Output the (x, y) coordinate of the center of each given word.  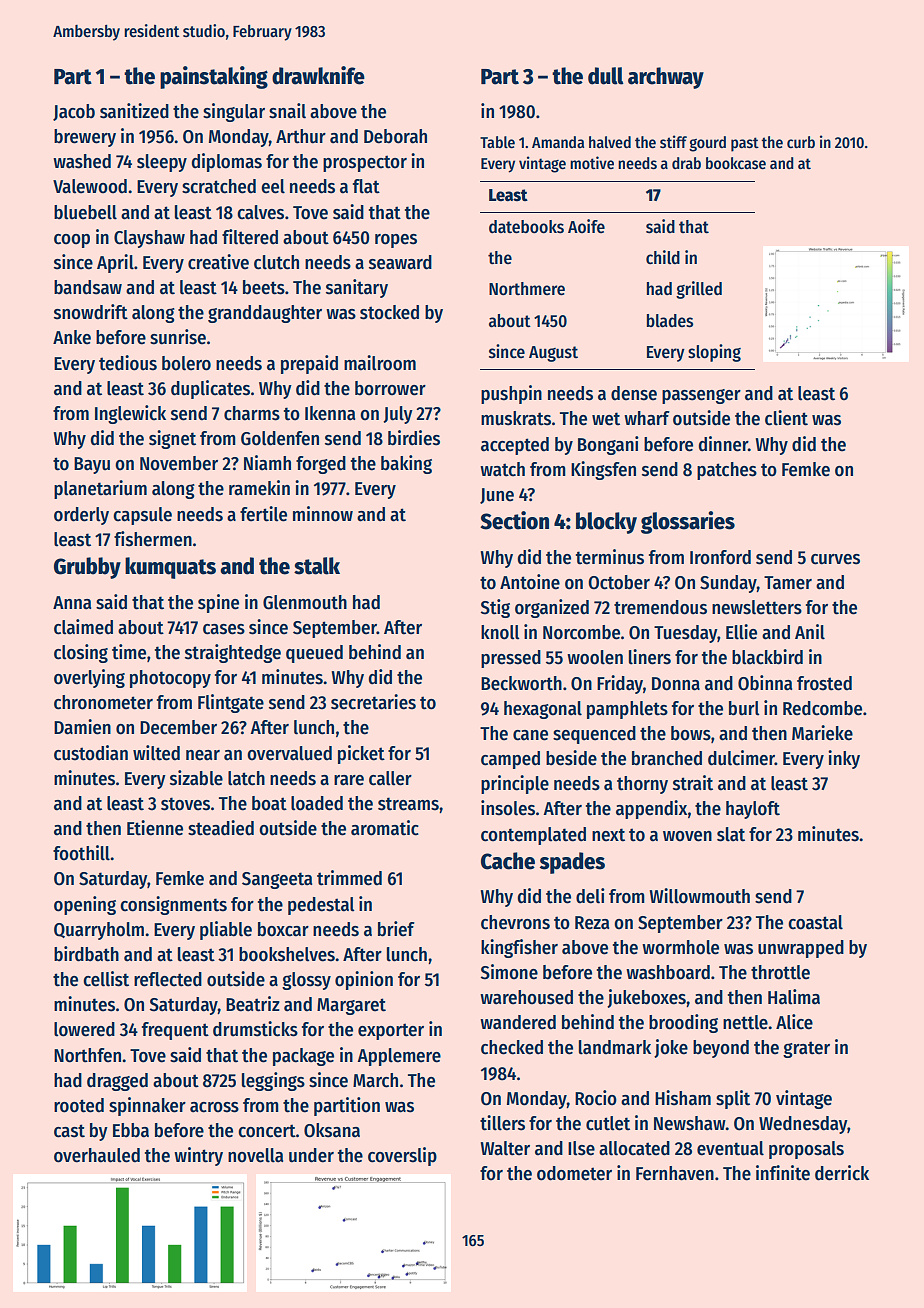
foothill (81, 853)
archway (666, 78)
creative (218, 262)
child (663, 257)
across (214, 1107)
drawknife (318, 75)
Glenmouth (305, 602)
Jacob (74, 112)
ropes (396, 241)
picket (361, 754)
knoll (500, 632)
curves (835, 559)
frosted (824, 683)
